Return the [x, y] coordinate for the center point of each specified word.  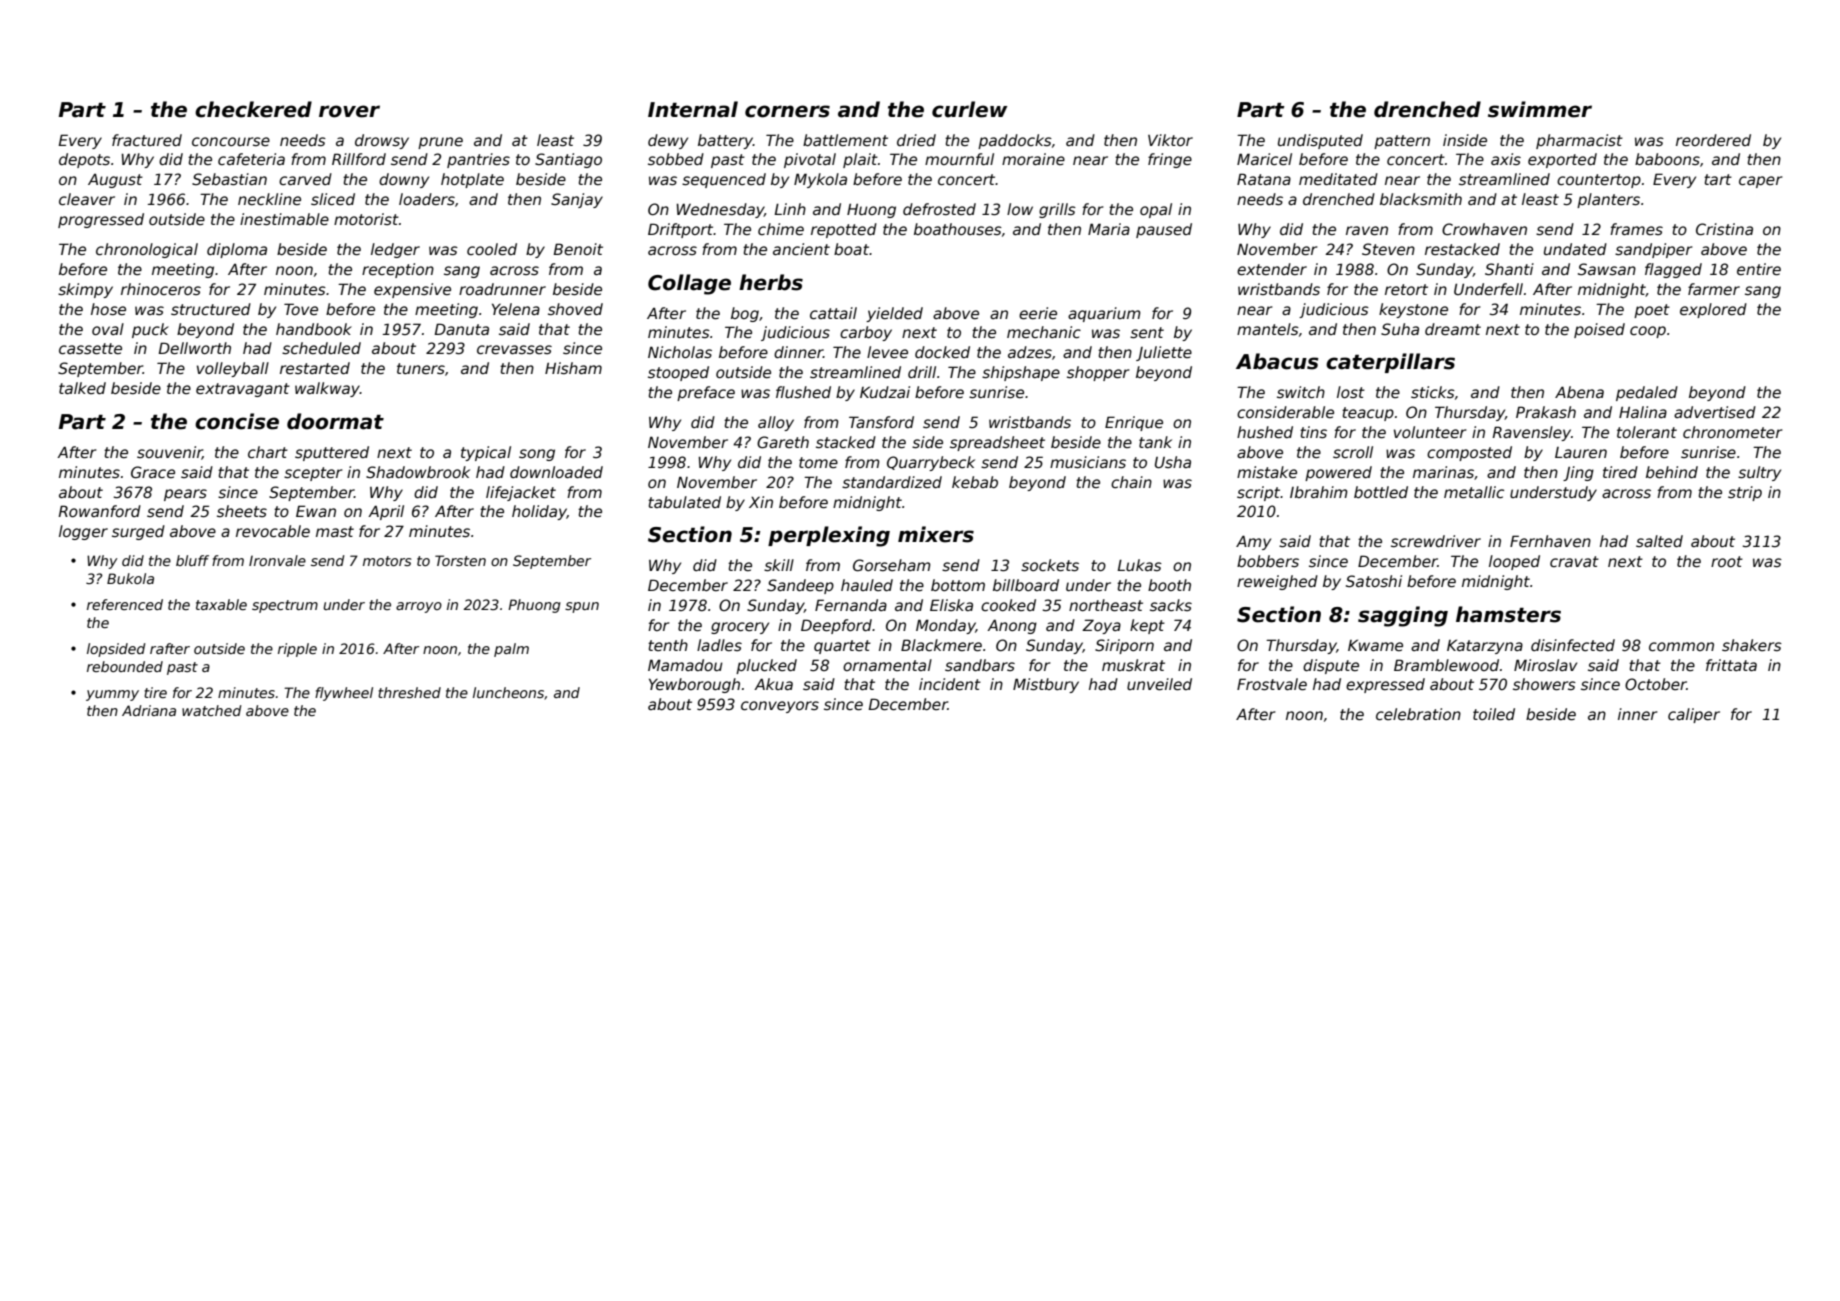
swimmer [1540, 109]
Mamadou [685, 665]
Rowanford [99, 511]
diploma [237, 250]
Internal [693, 109]
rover [349, 111]
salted [1659, 541]
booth [1169, 585]
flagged [1673, 270]
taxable [221, 604]
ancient [801, 249]
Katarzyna [1485, 646]
